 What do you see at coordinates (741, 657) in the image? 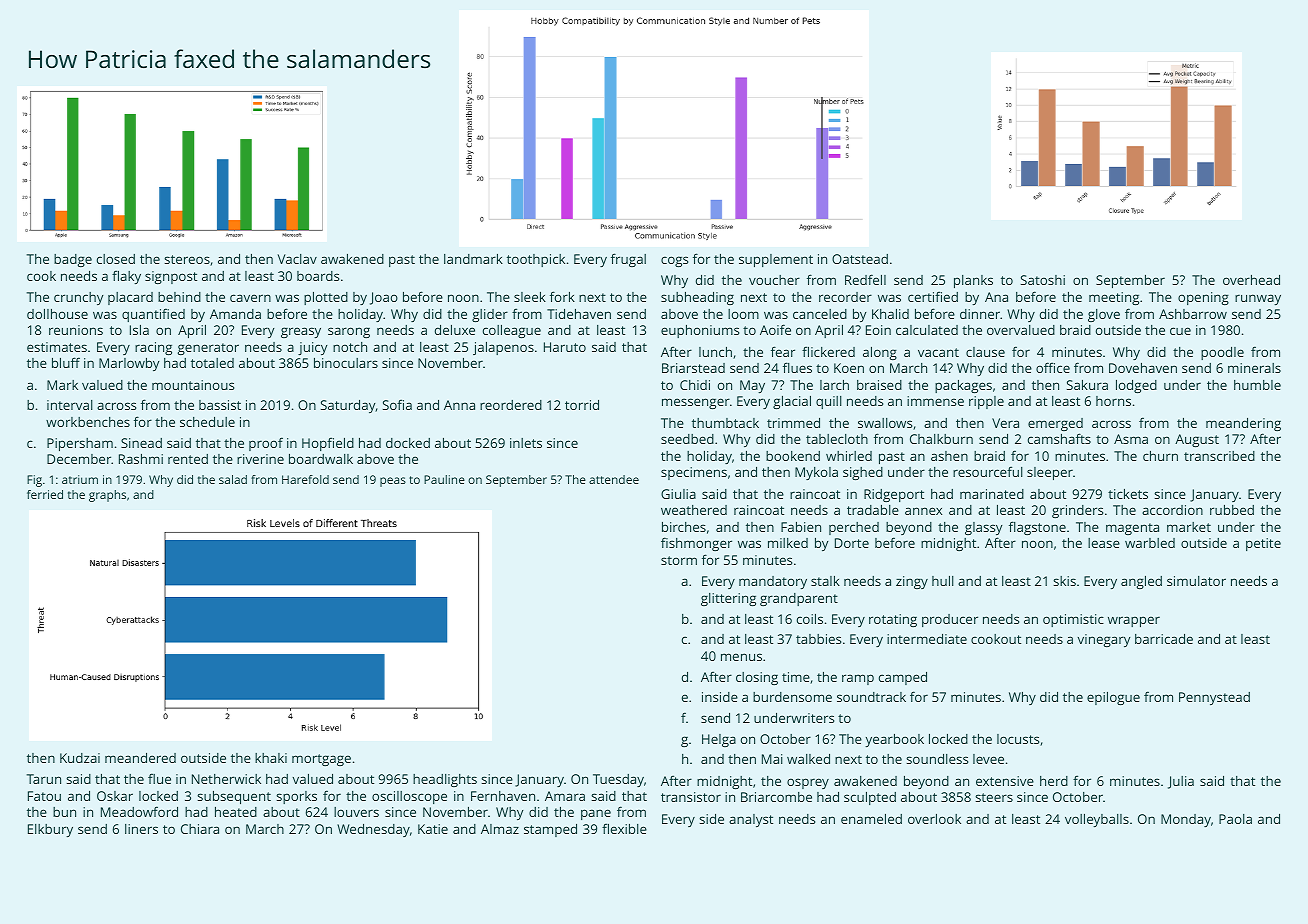
I see `menus` at bounding box center [741, 657].
